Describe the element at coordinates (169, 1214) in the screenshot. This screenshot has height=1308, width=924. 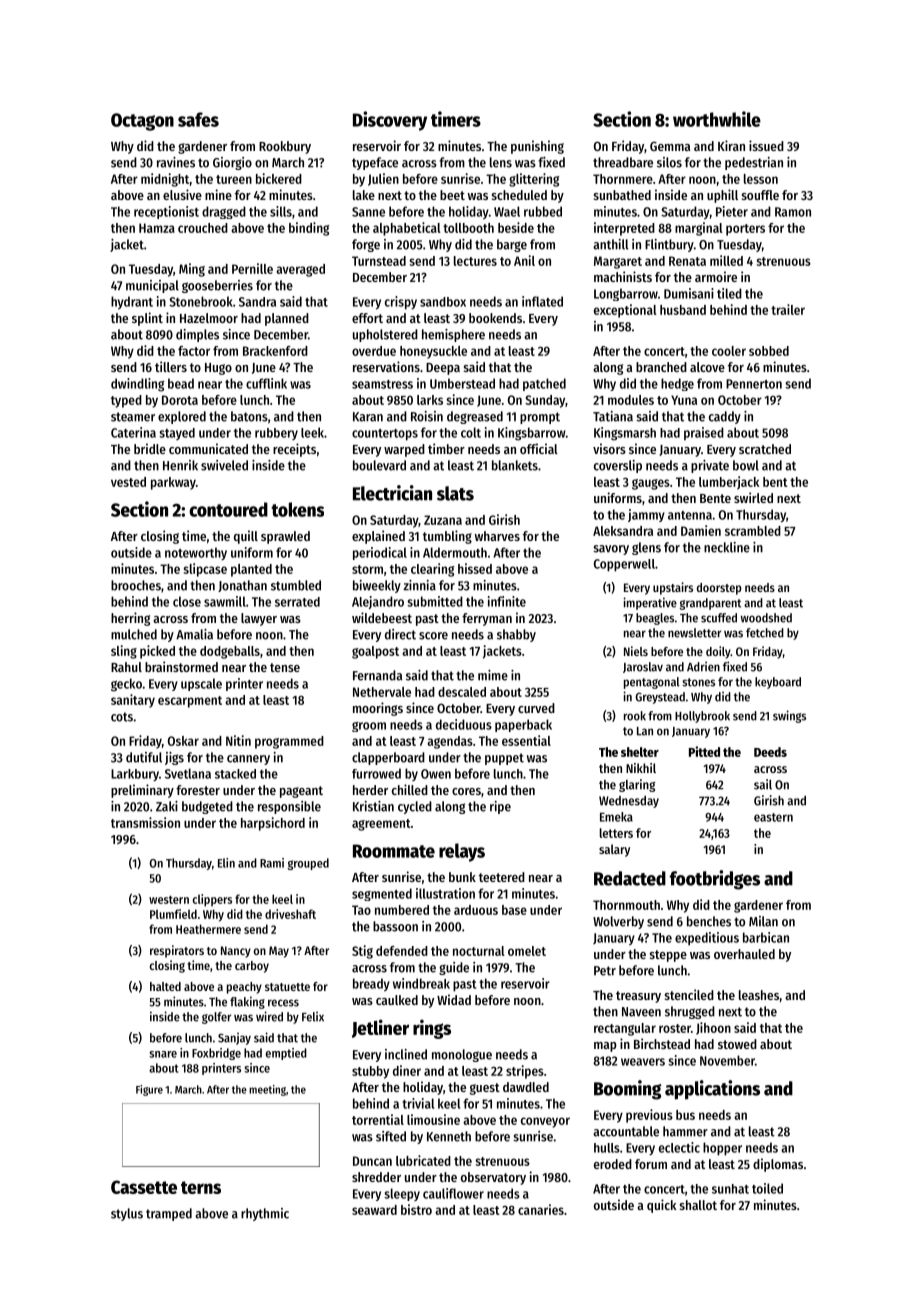
I see `tramped` at that location.
